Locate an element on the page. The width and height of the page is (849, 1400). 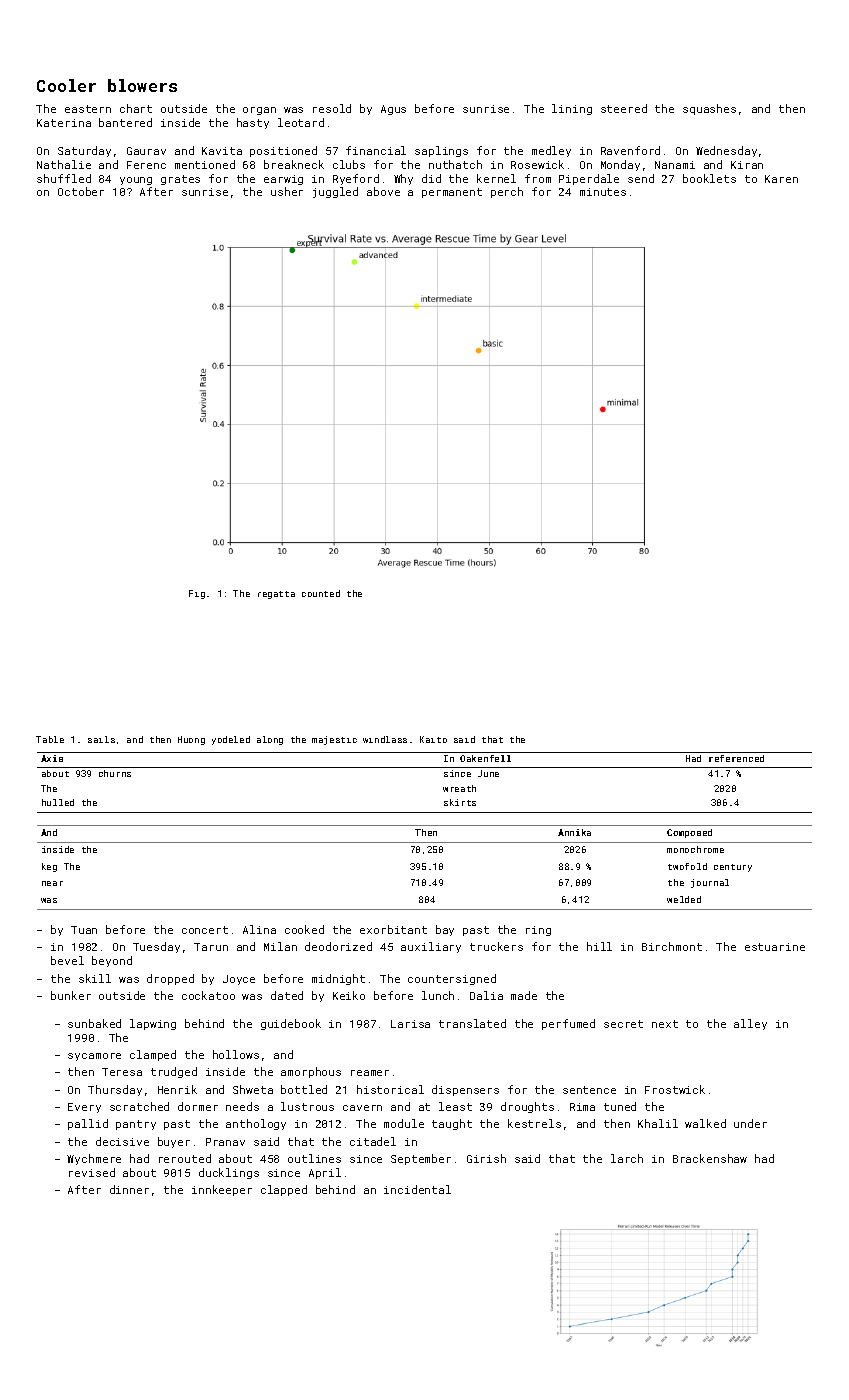
near is located at coordinates (52, 883).
